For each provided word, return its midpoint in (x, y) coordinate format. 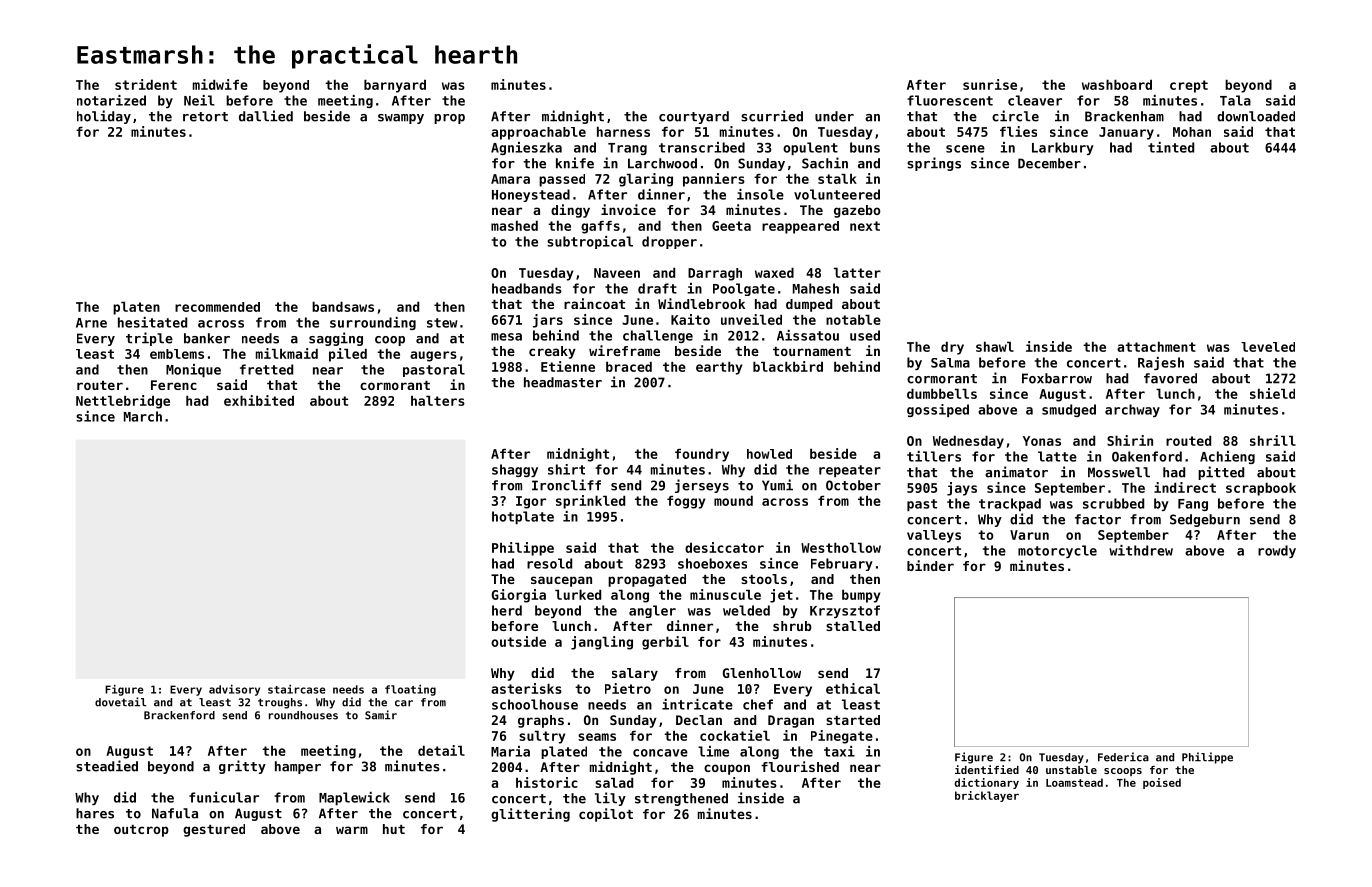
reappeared (800, 227)
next (865, 226)
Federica (1123, 757)
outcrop (141, 831)
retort (205, 117)
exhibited (259, 400)
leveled (1268, 347)
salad (614, 782)
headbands (527, 288)
